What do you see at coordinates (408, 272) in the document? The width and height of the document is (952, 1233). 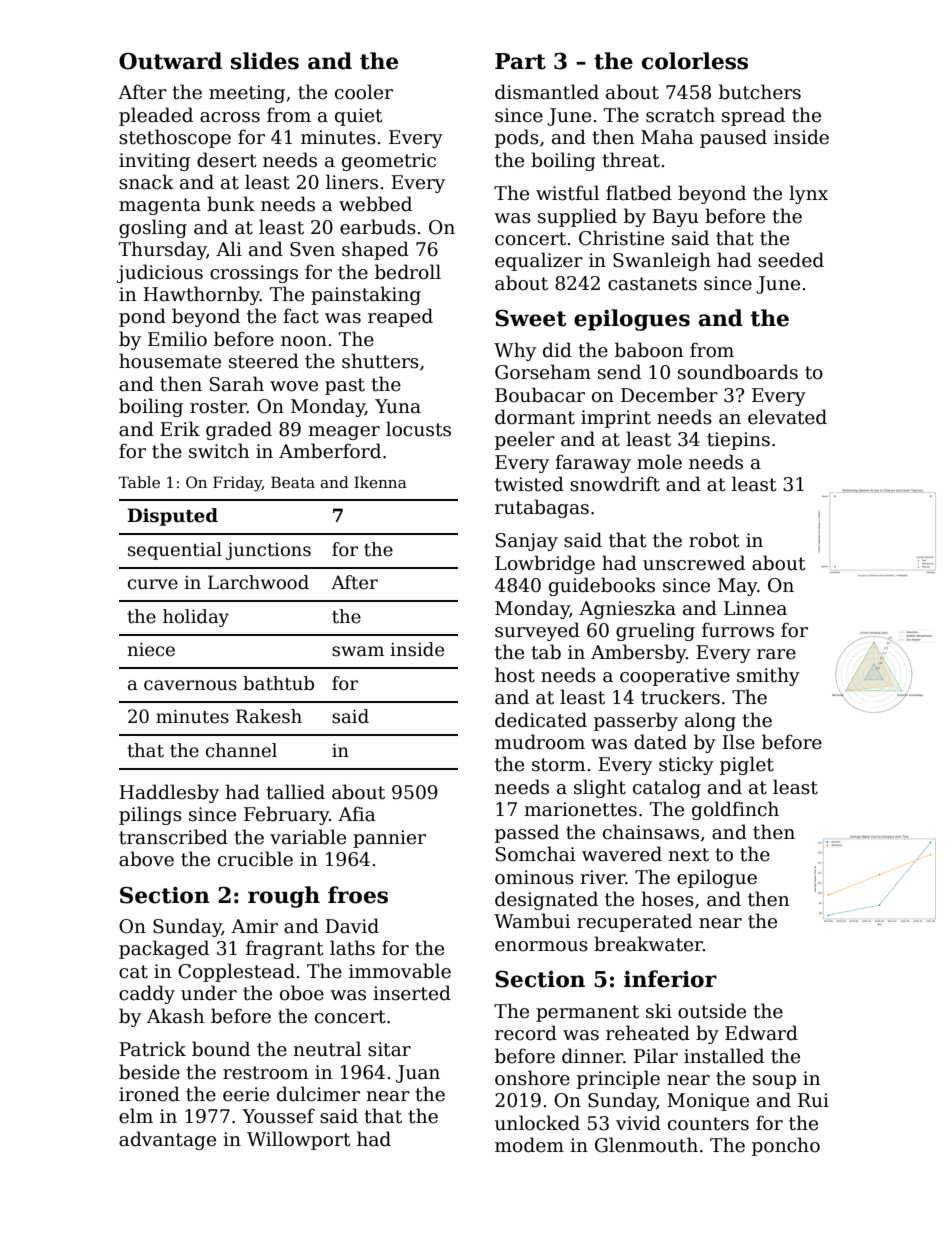 I see `bedroll` at bounding box center [408, 272].
